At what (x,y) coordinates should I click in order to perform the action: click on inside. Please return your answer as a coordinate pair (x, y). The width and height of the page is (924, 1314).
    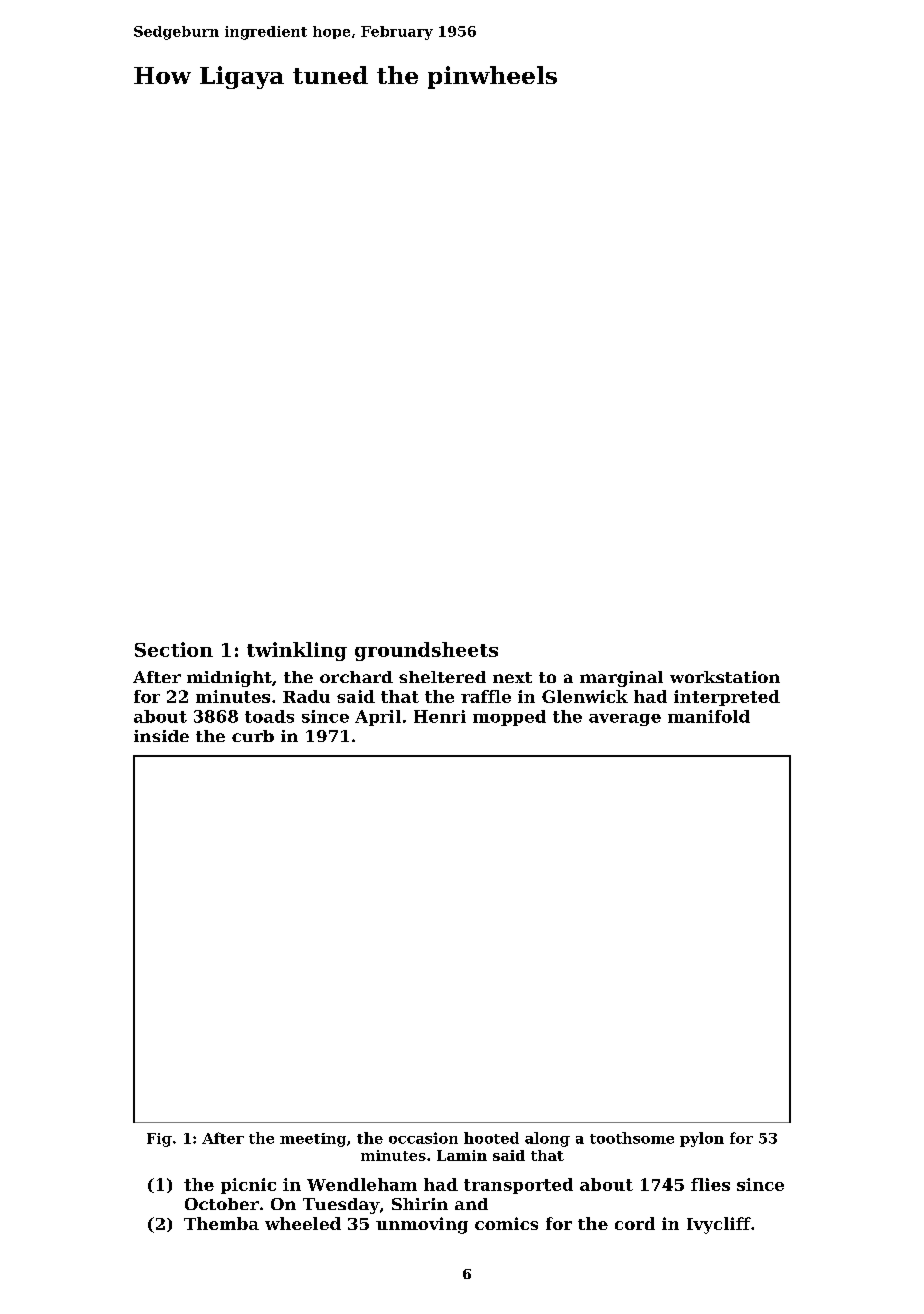
    Looking at the image, I should click on (161, 736).
